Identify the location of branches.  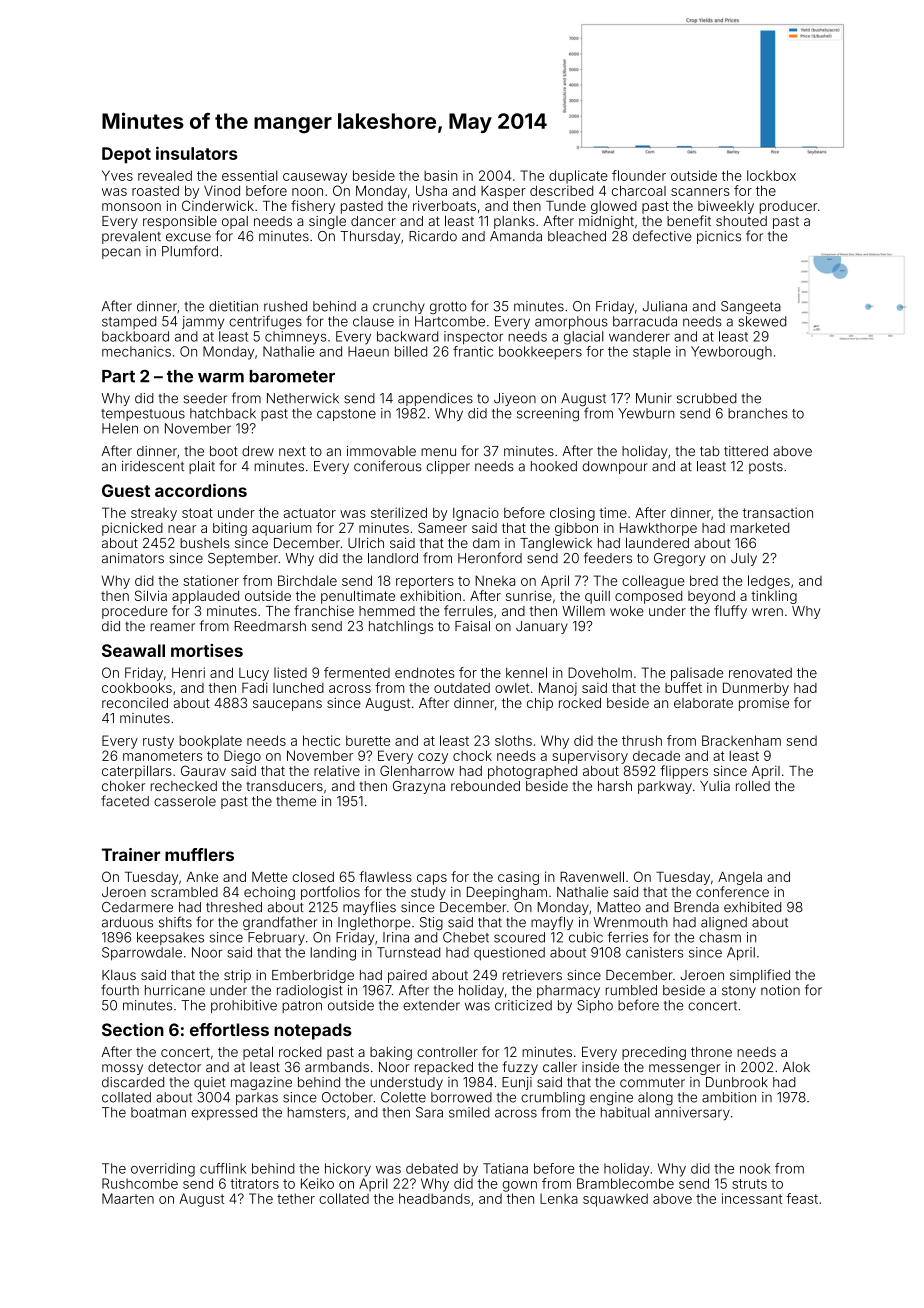
(758, 413).
